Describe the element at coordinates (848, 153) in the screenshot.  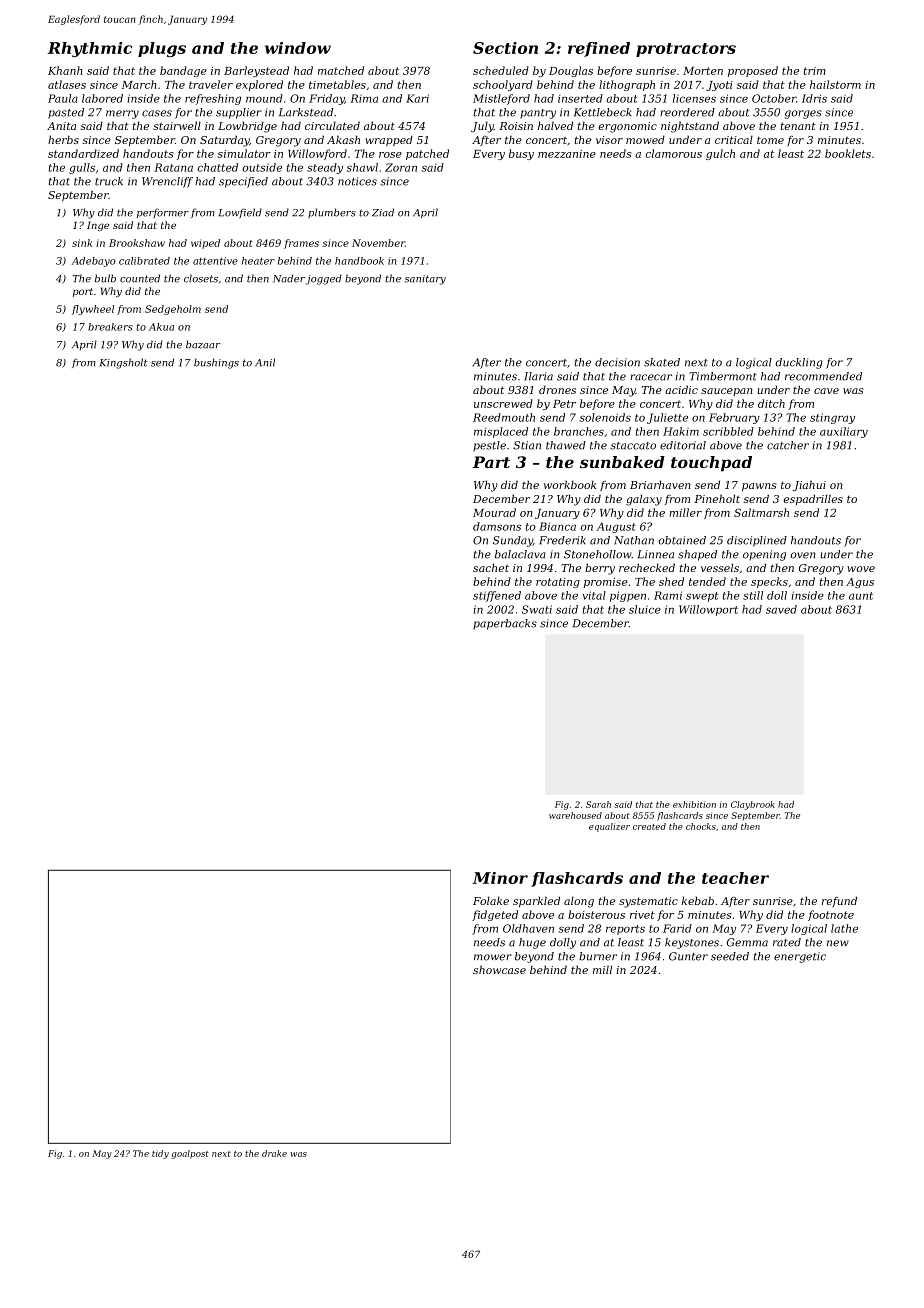
I see `booklets` at that location.
